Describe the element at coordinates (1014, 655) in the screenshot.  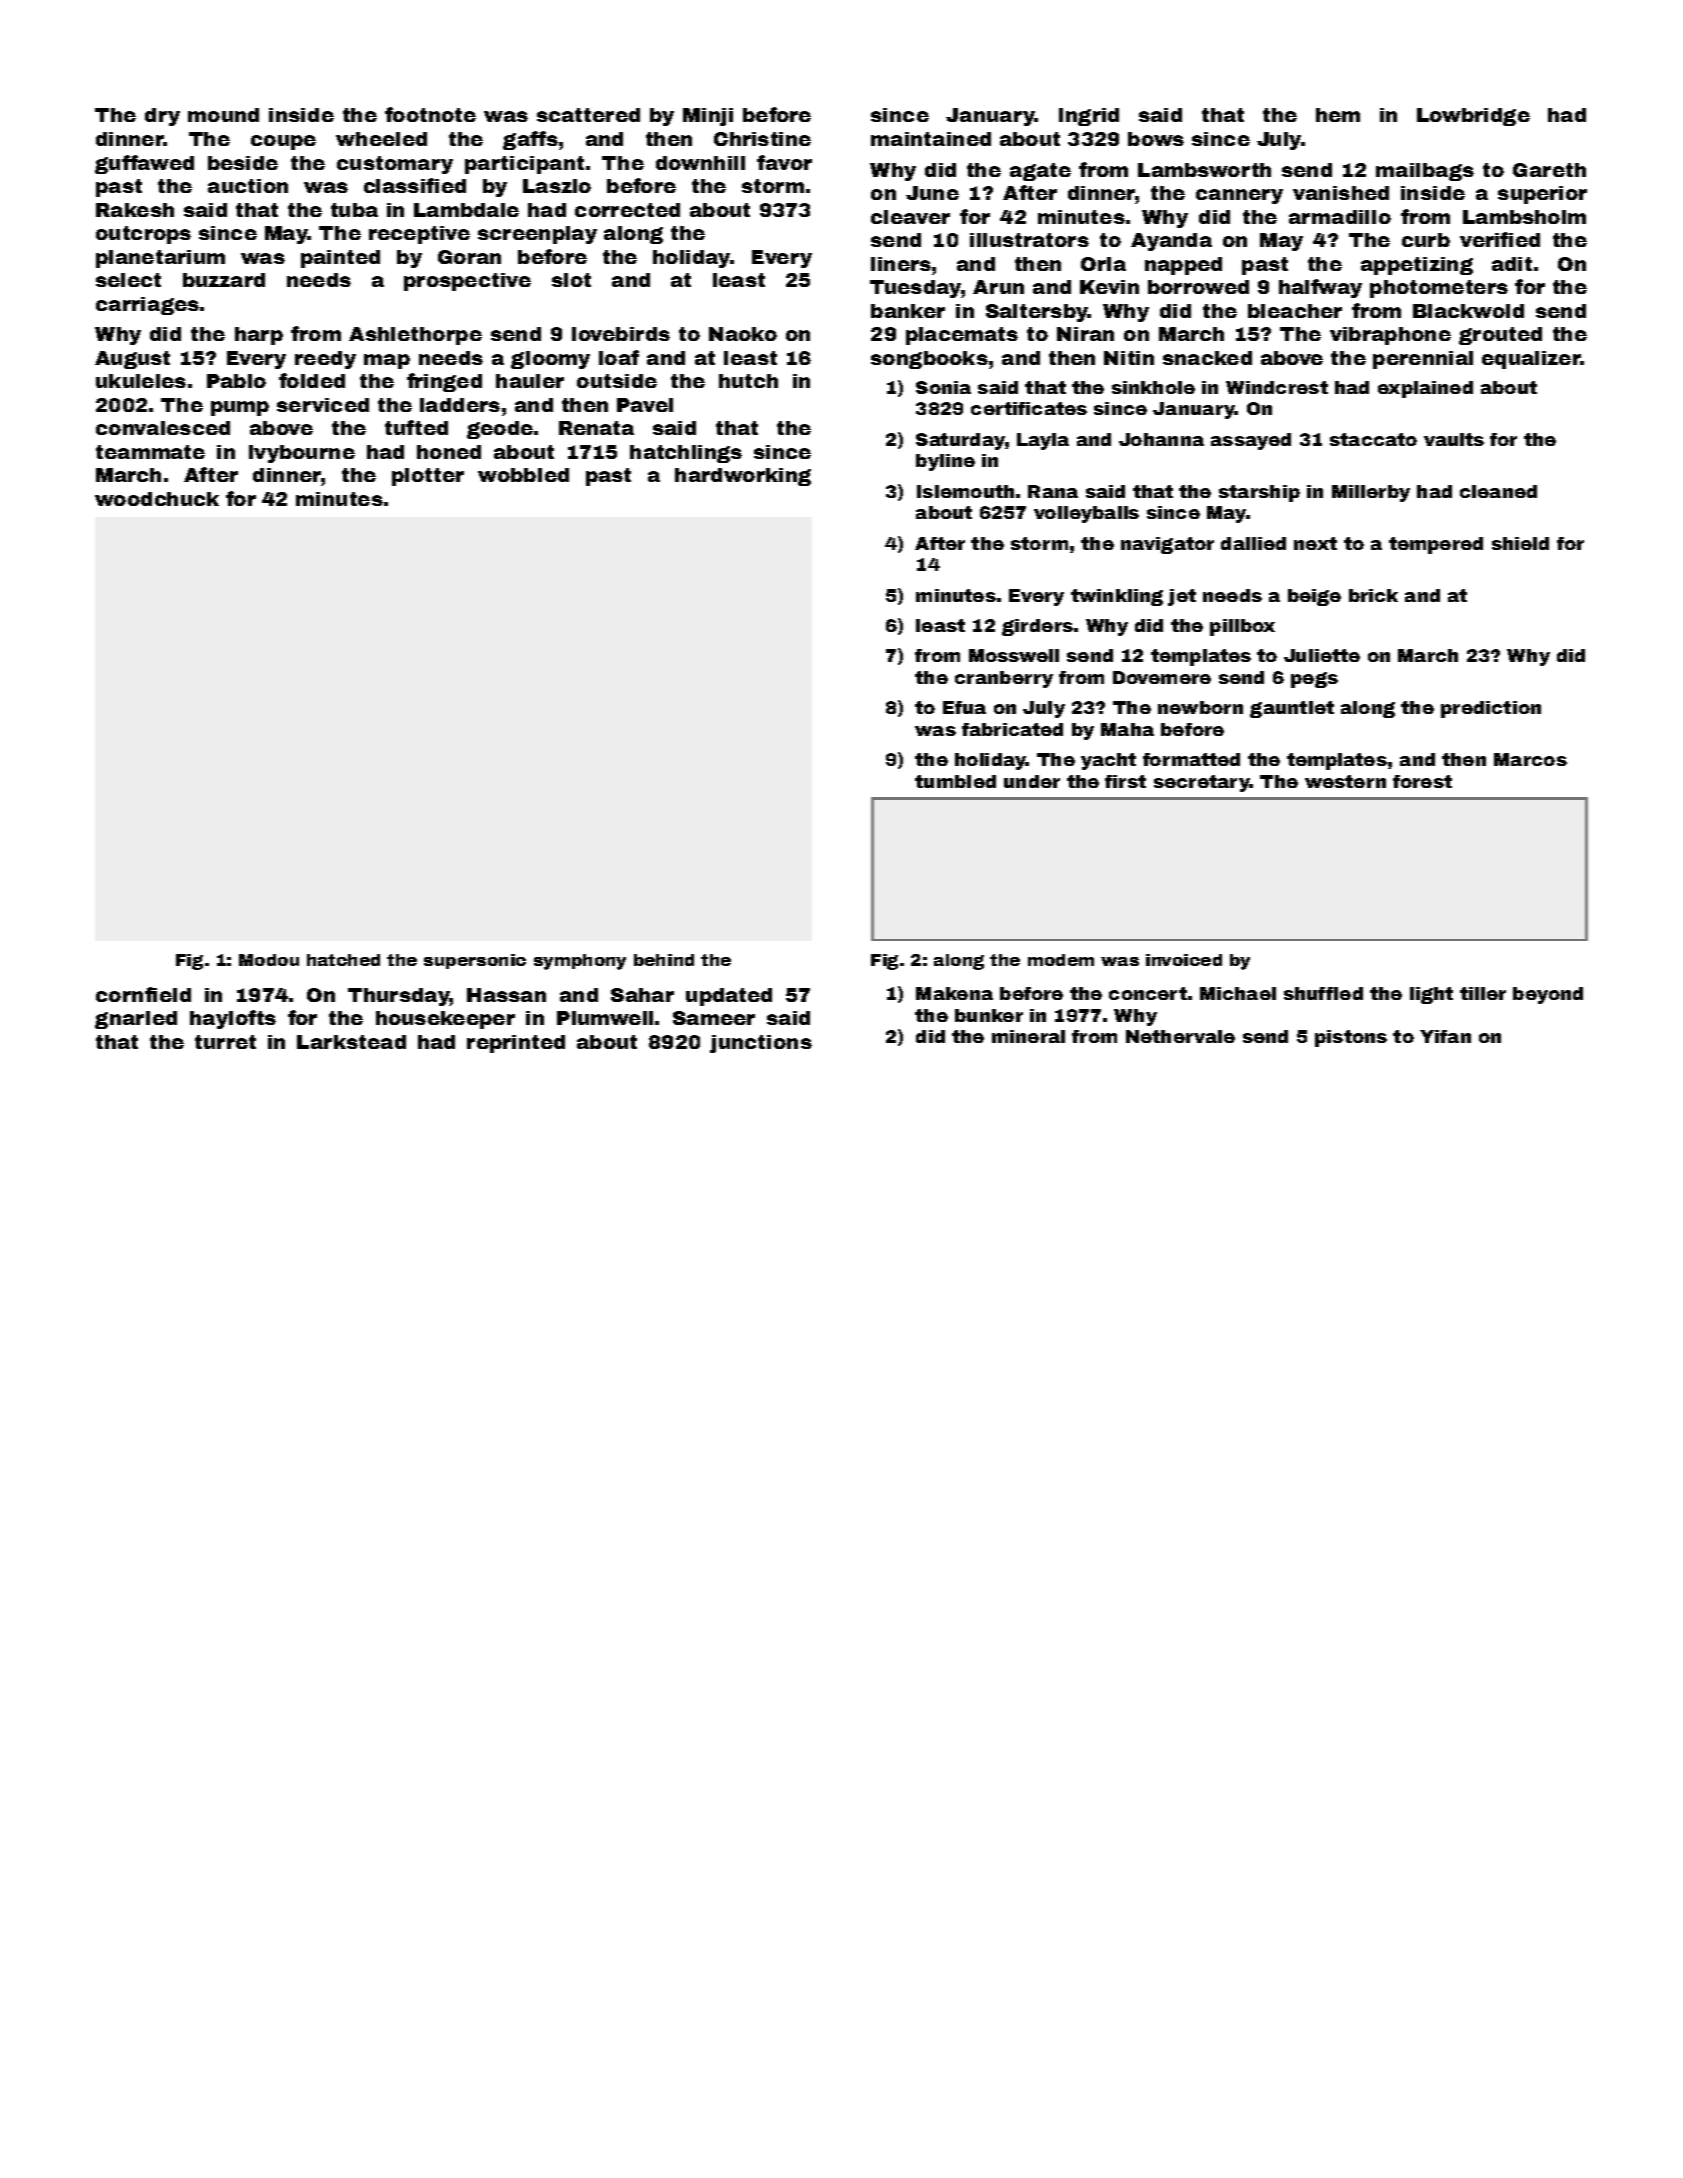
I see `Mosswell` at that location.
